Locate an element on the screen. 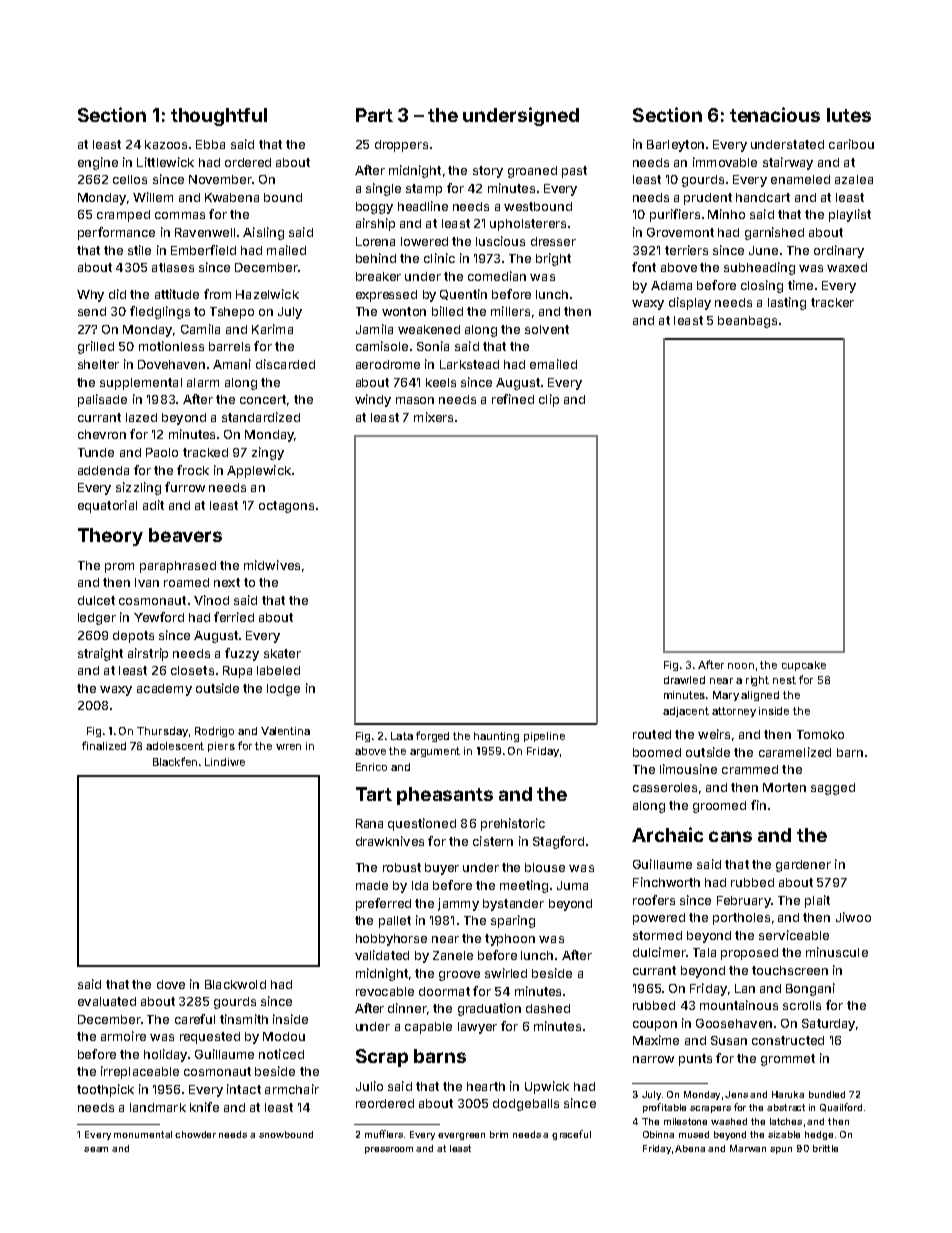  cupcake is located at coordinates (804, 666).
